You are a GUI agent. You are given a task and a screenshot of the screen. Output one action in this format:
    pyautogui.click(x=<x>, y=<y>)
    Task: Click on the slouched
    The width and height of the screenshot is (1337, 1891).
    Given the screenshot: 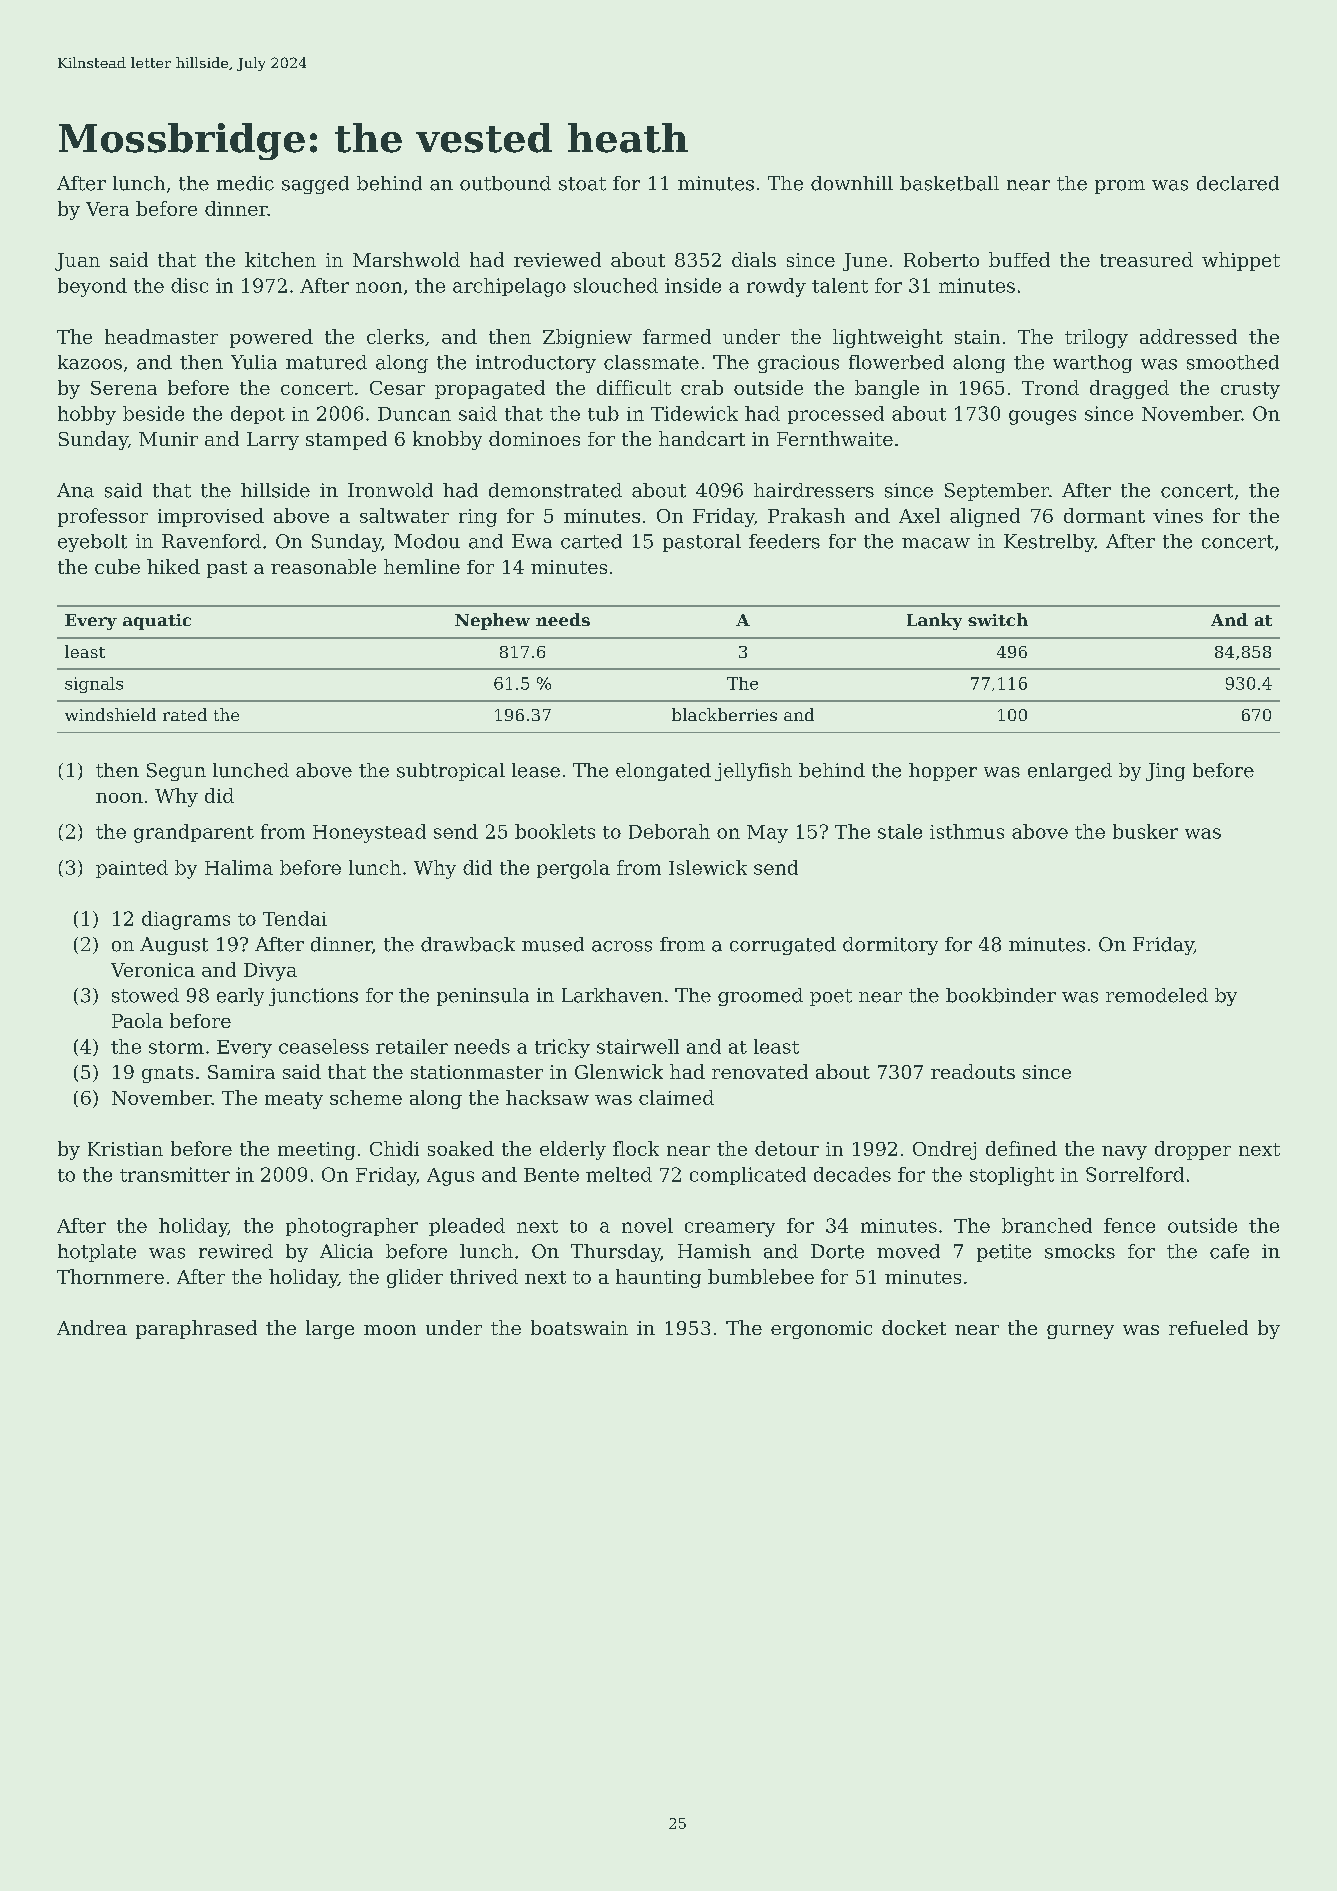 What is the action you would take?
    pyautogui.click(x=616, y=285)
